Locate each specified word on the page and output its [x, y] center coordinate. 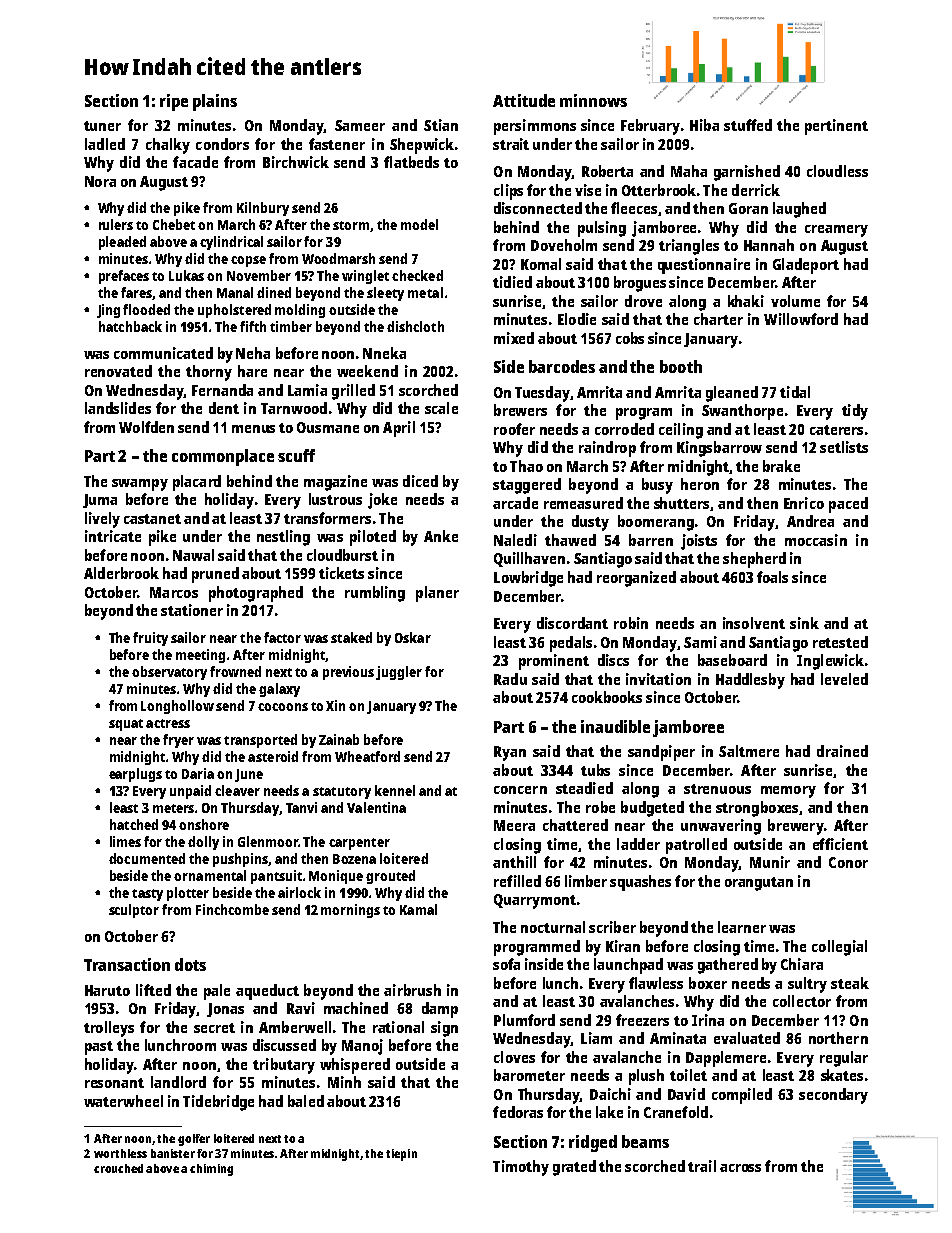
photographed [256, 594]
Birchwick [296, 162]
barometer [529, 1075]
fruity [150, 639]
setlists [844, 447]
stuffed [748, 125]
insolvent [754, 623]
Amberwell [295, 1027]
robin [631, 623]
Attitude [524, 100]
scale [441, 408]
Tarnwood [294, 408]
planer [437, 594]
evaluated [747, 1038]
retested [840, 642]
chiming [211, 1170]
